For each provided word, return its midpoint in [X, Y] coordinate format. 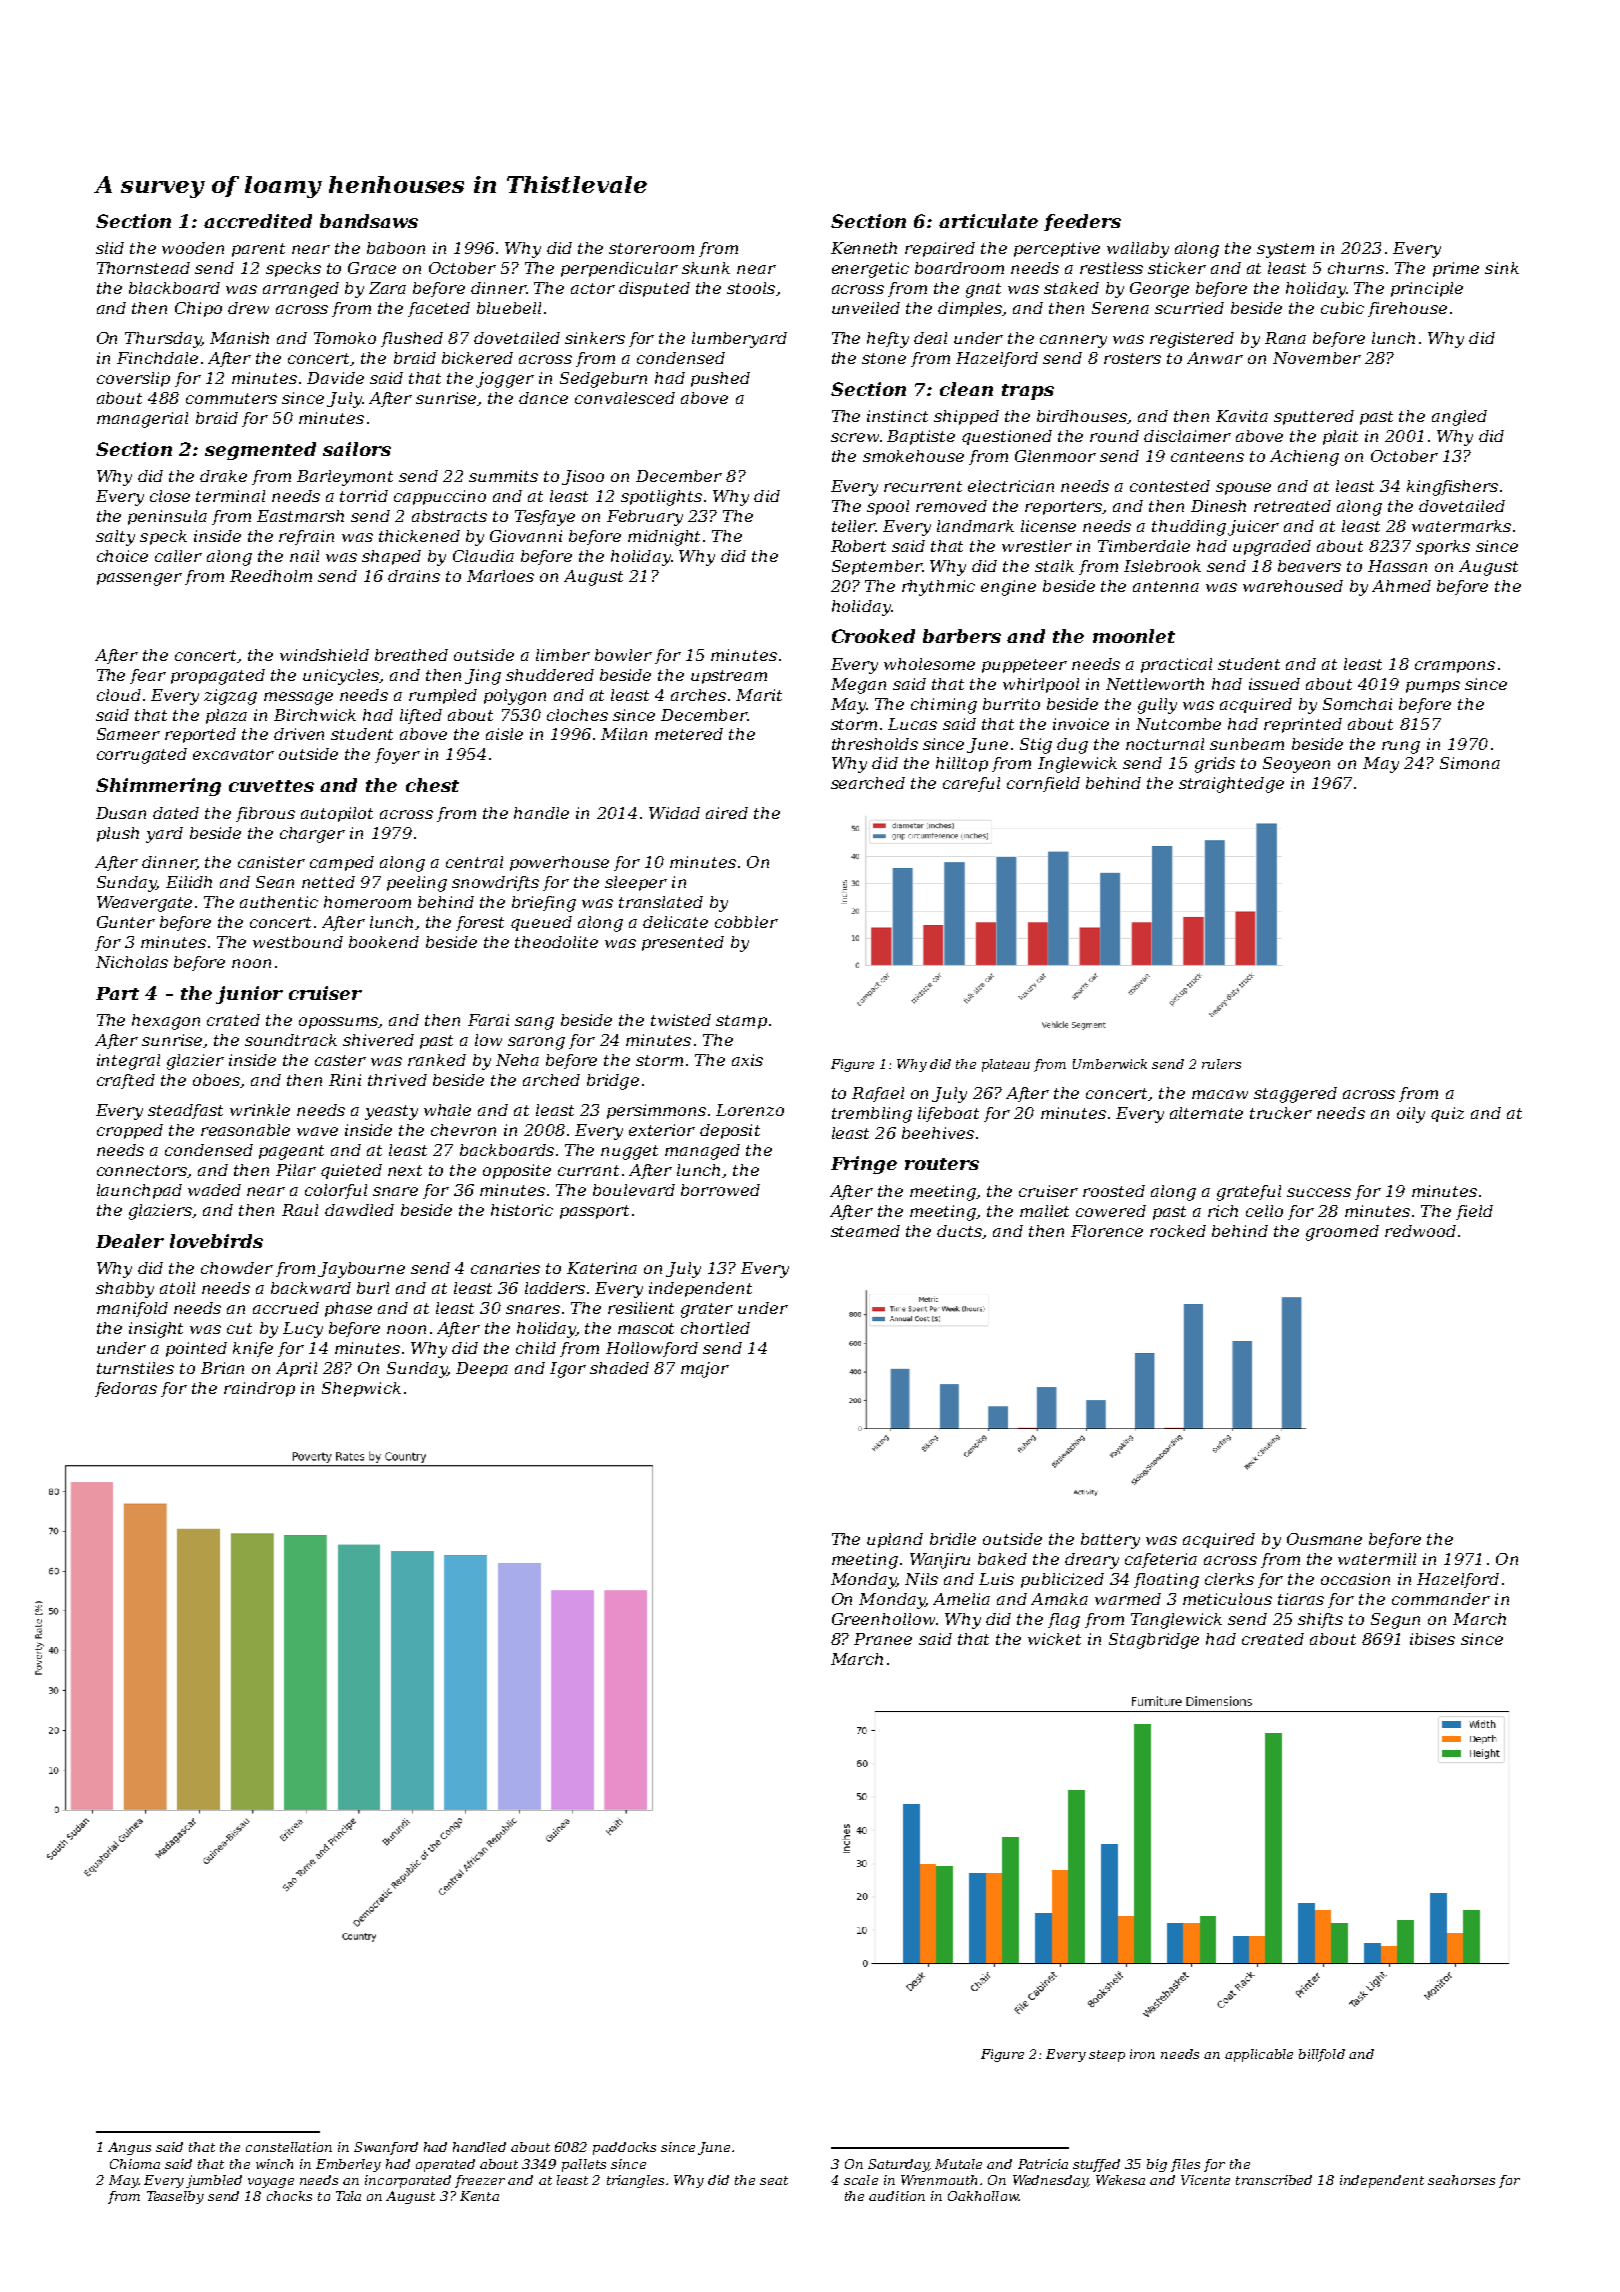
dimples [970, 309]
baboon [396, 248]
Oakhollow [983, 2196]
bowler [623, 655]
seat [774, 2180]
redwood [1420, 1231]
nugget [629, 1152]
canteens [1207, 456]
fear [148, 676]
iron [1142, 2054]
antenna [1166, 586]
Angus [129, 2148]
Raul [300, 1210]
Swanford [386, 2148]
